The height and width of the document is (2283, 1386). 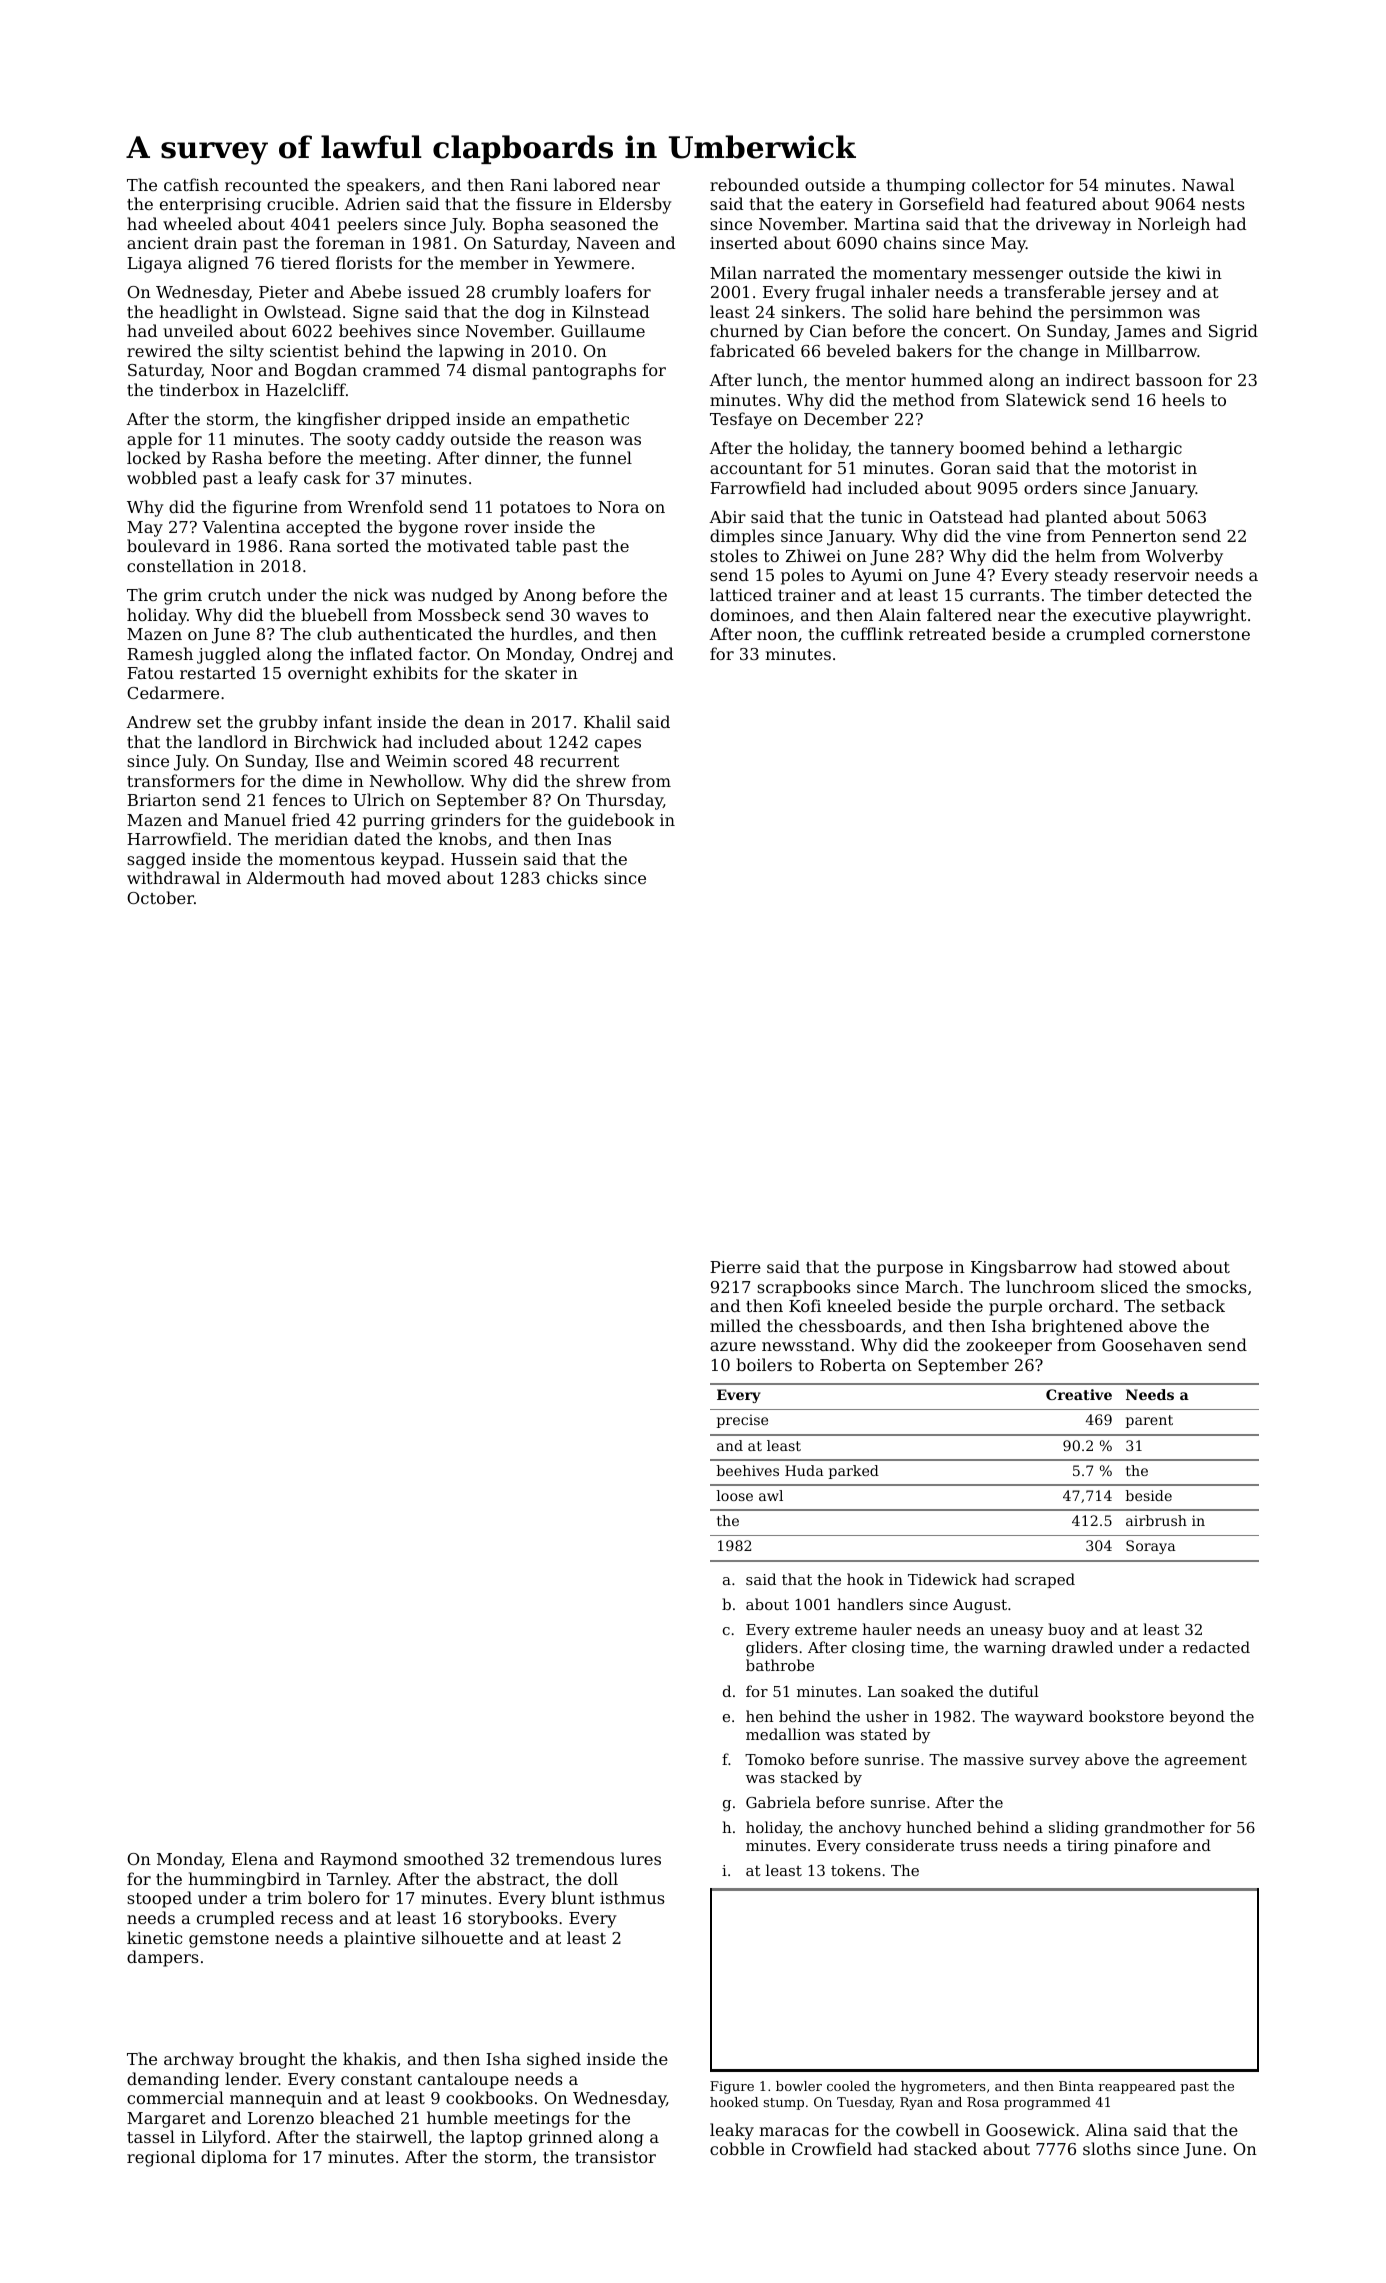 What do you see at coordinates (267, 184) in the document?
I see `recounted` at bounding box center [267, 184].
